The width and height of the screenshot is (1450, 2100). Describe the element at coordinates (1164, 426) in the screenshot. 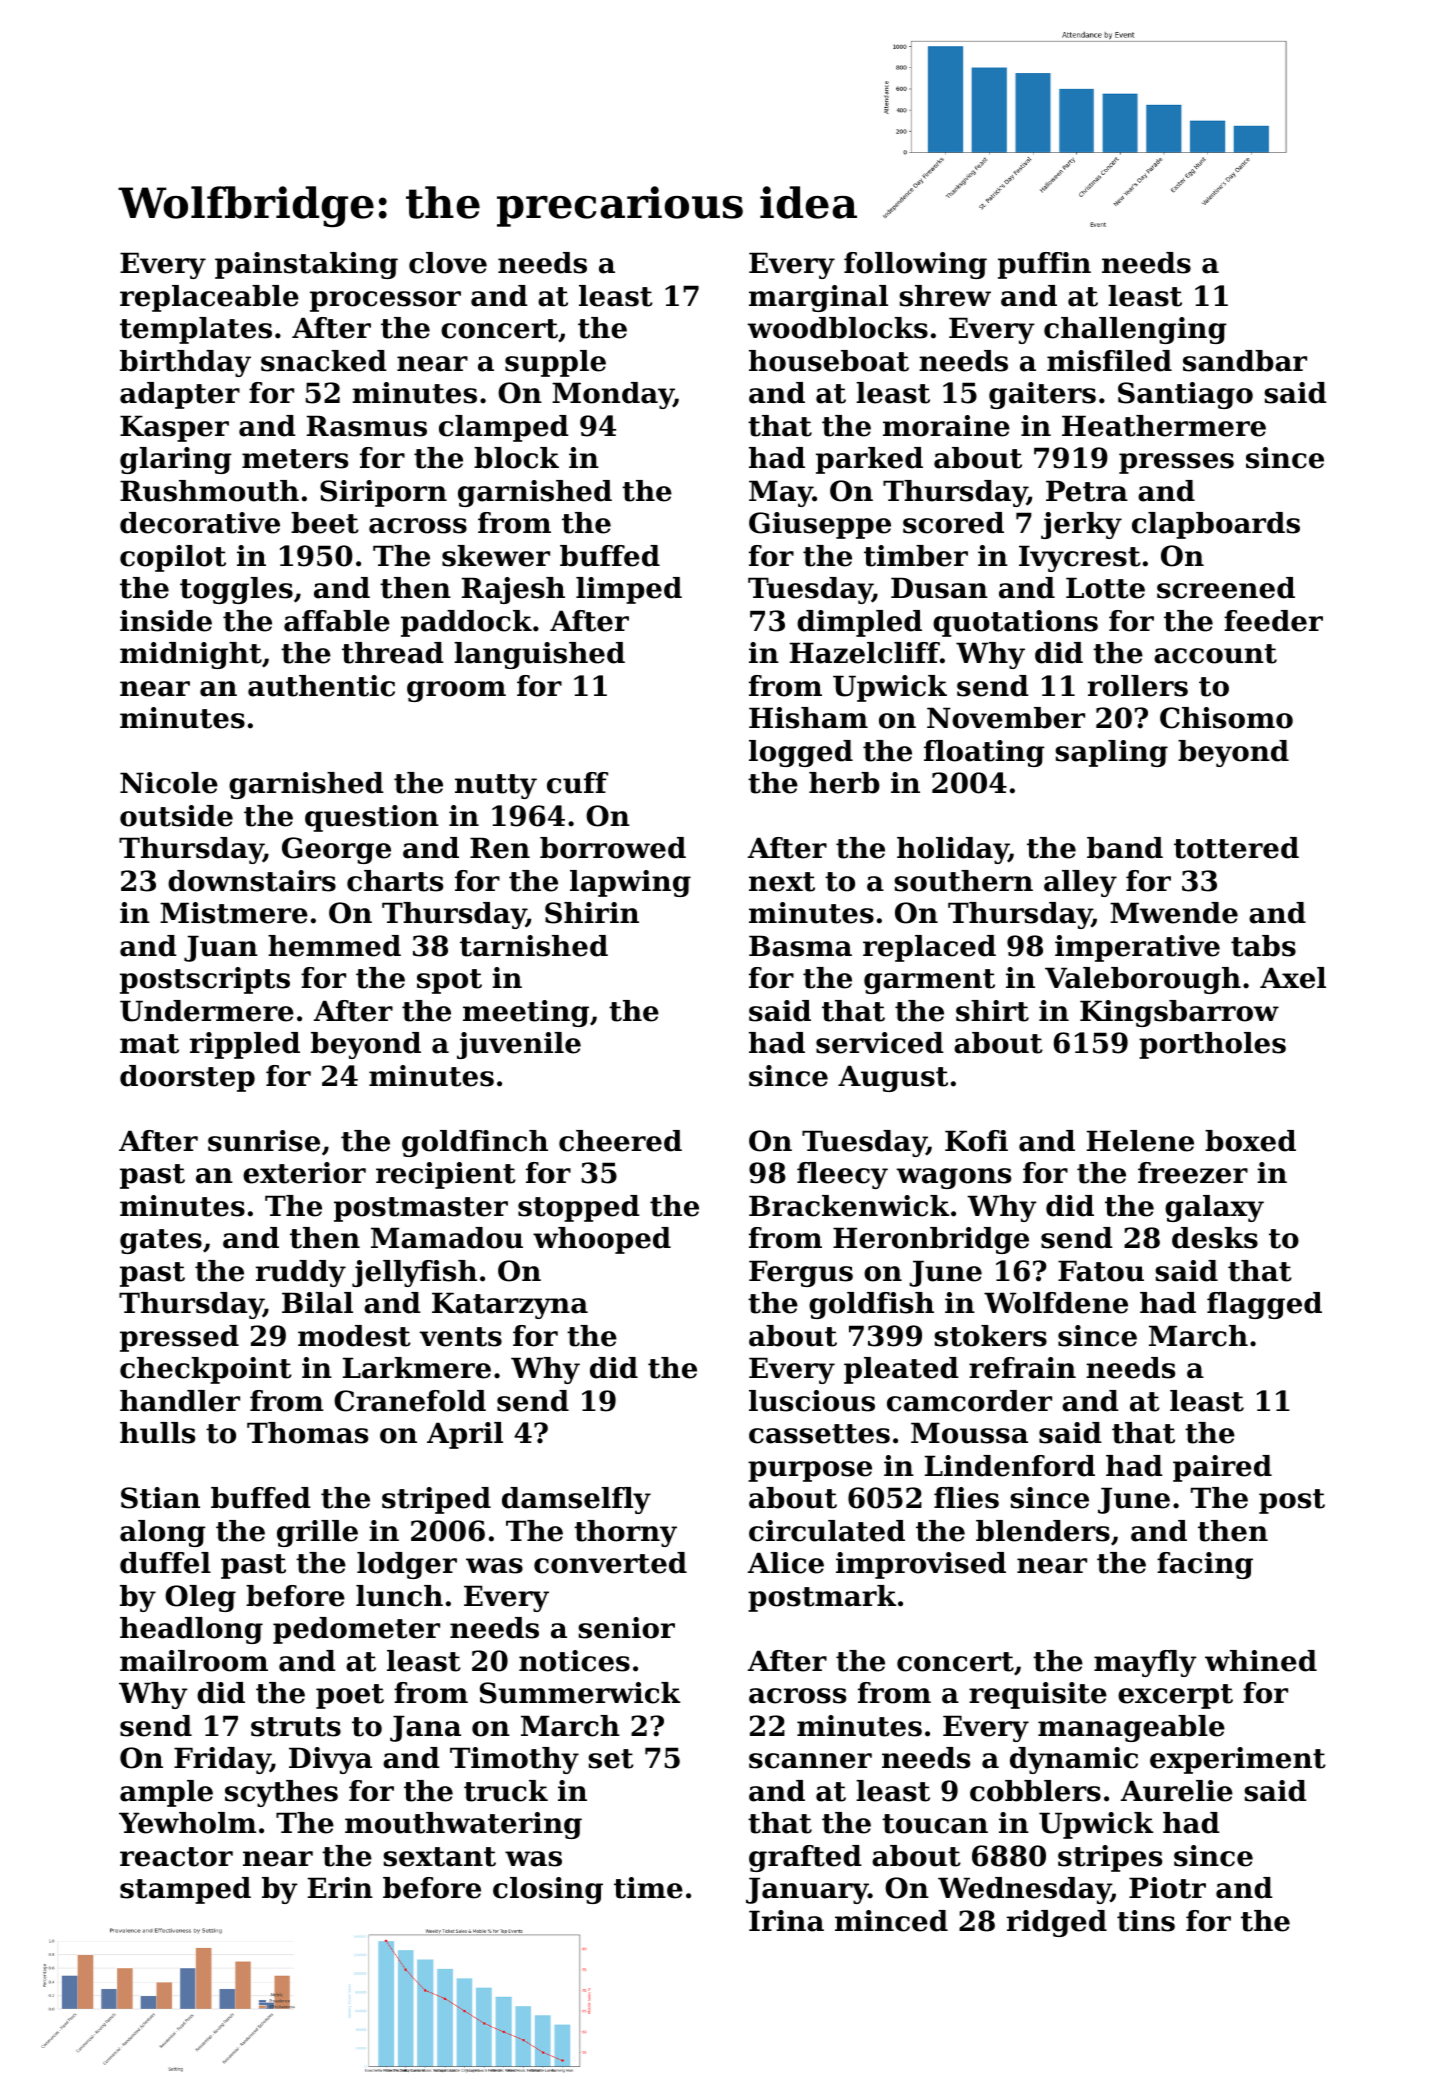

I see `Heathermere` at that location.
